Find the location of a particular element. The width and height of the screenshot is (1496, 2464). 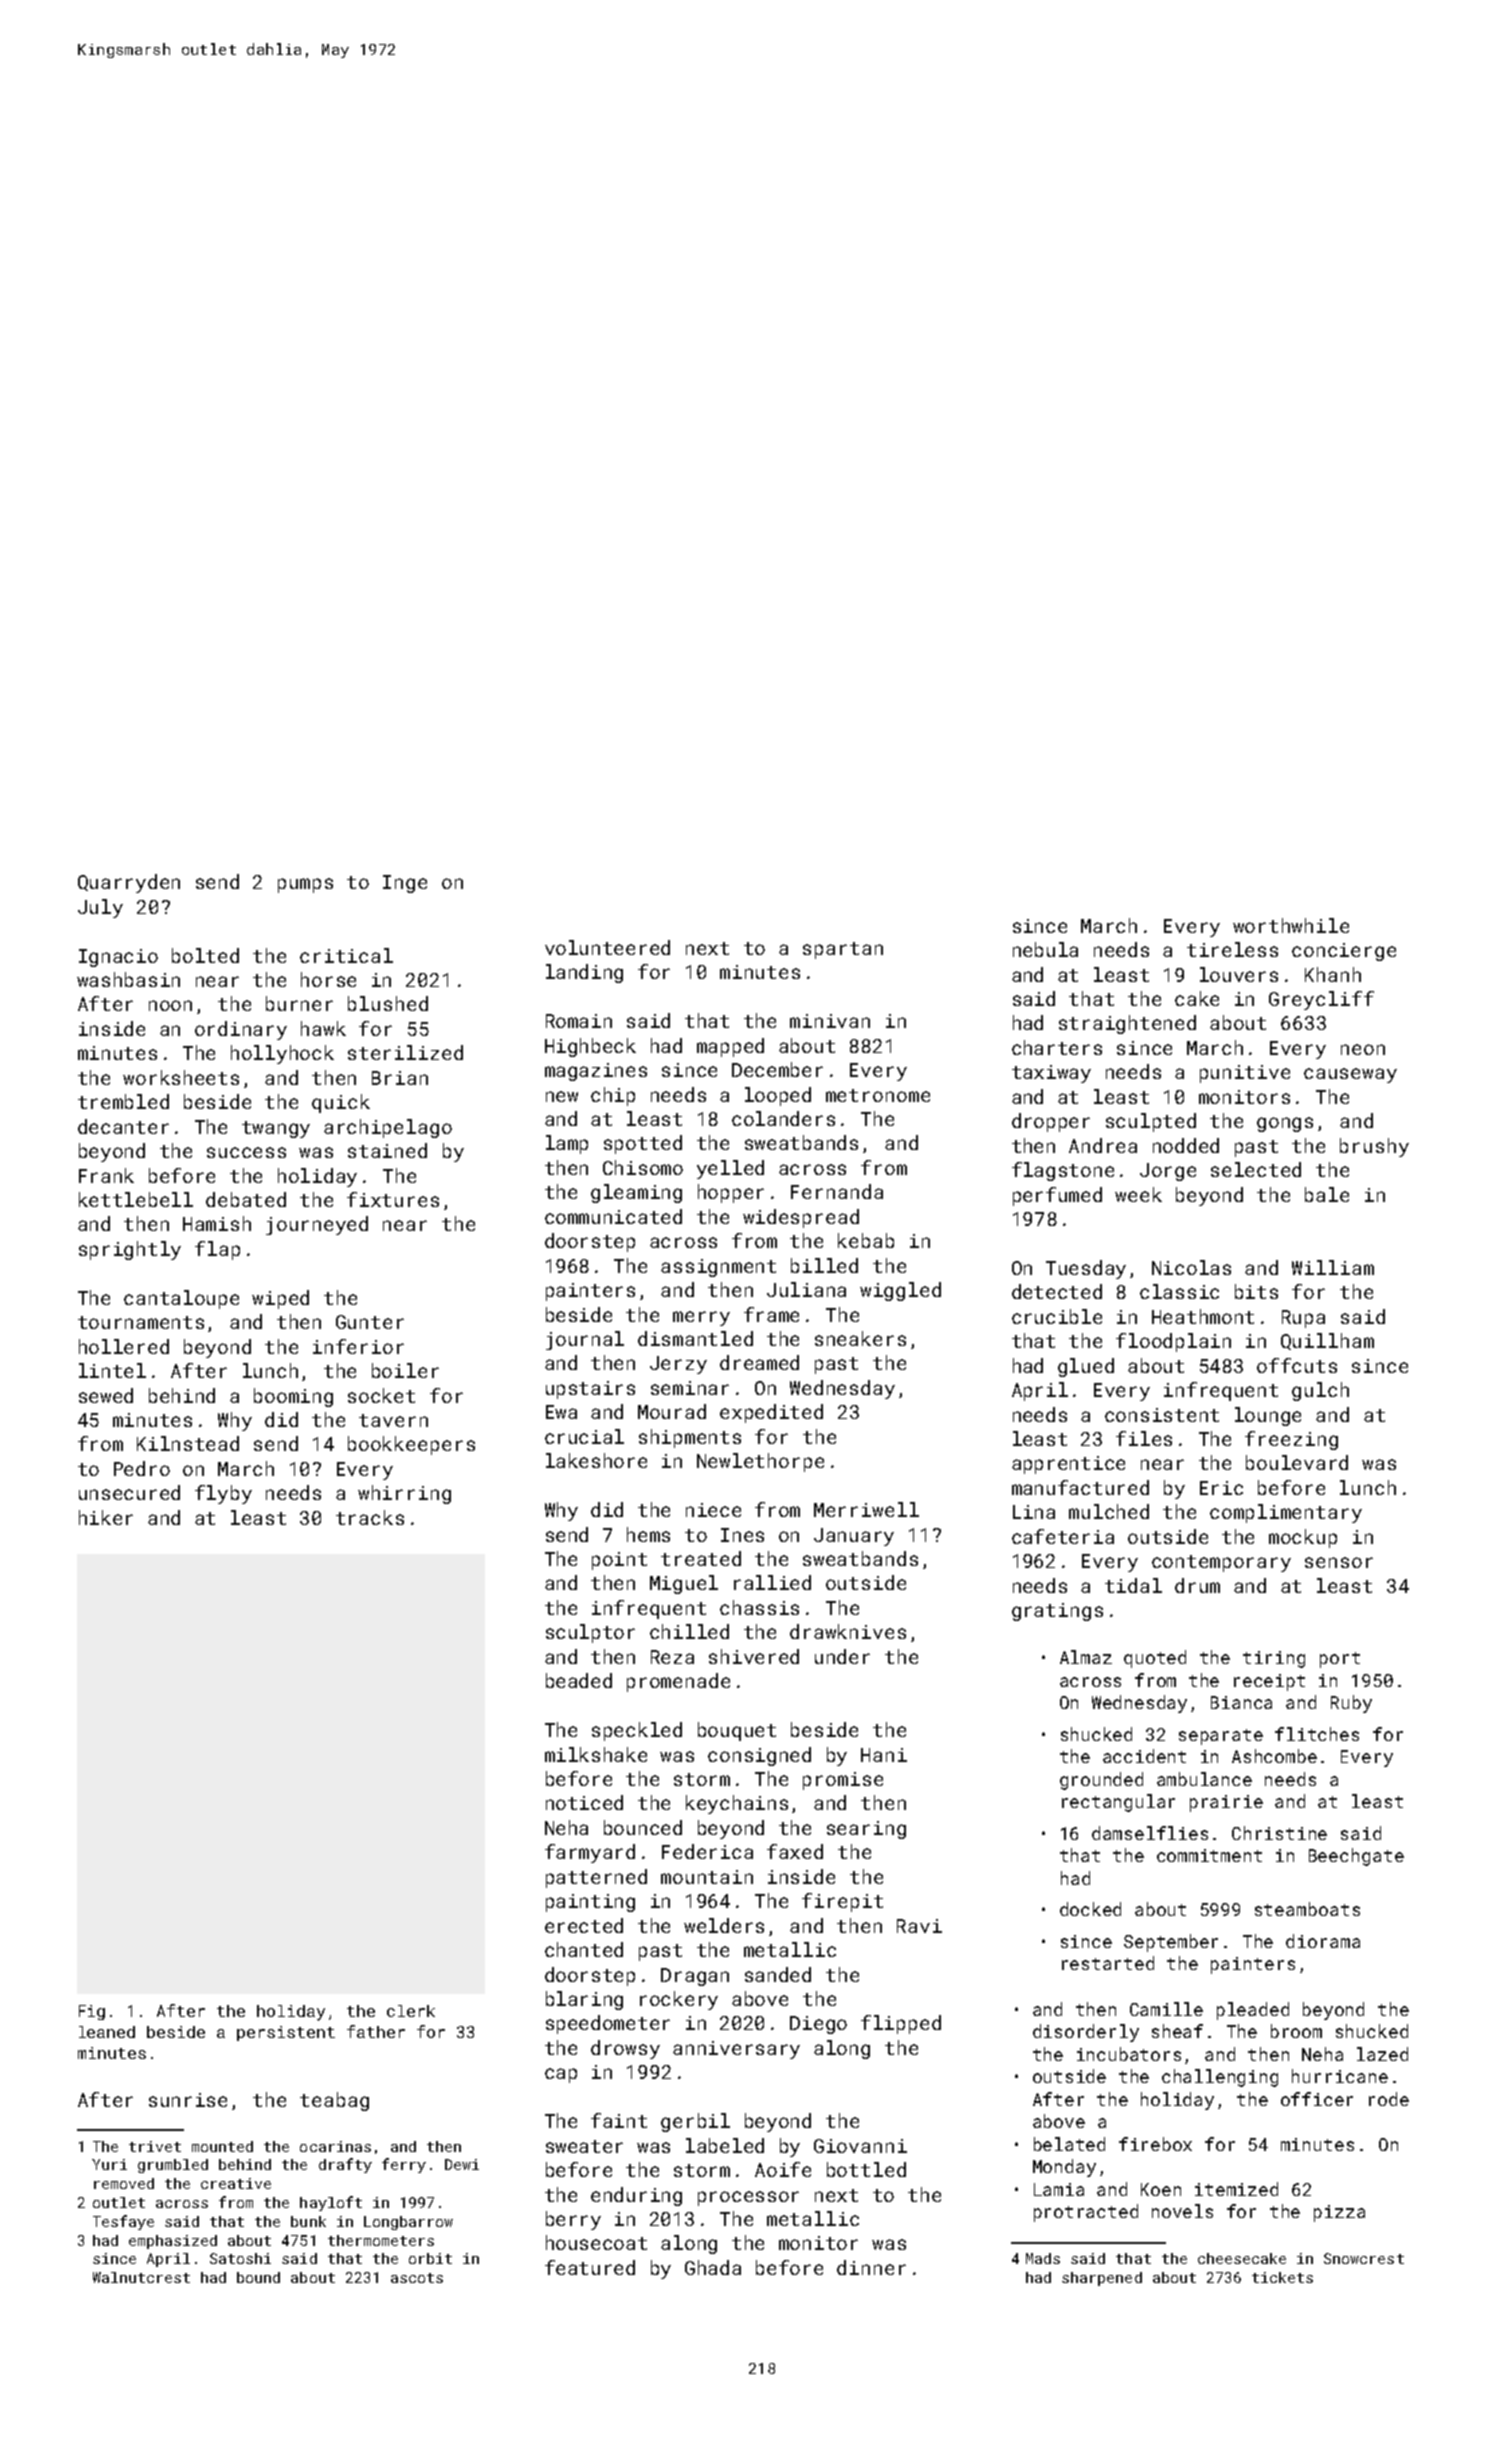

Greycliff is located at coordinates (1321, 1000).
